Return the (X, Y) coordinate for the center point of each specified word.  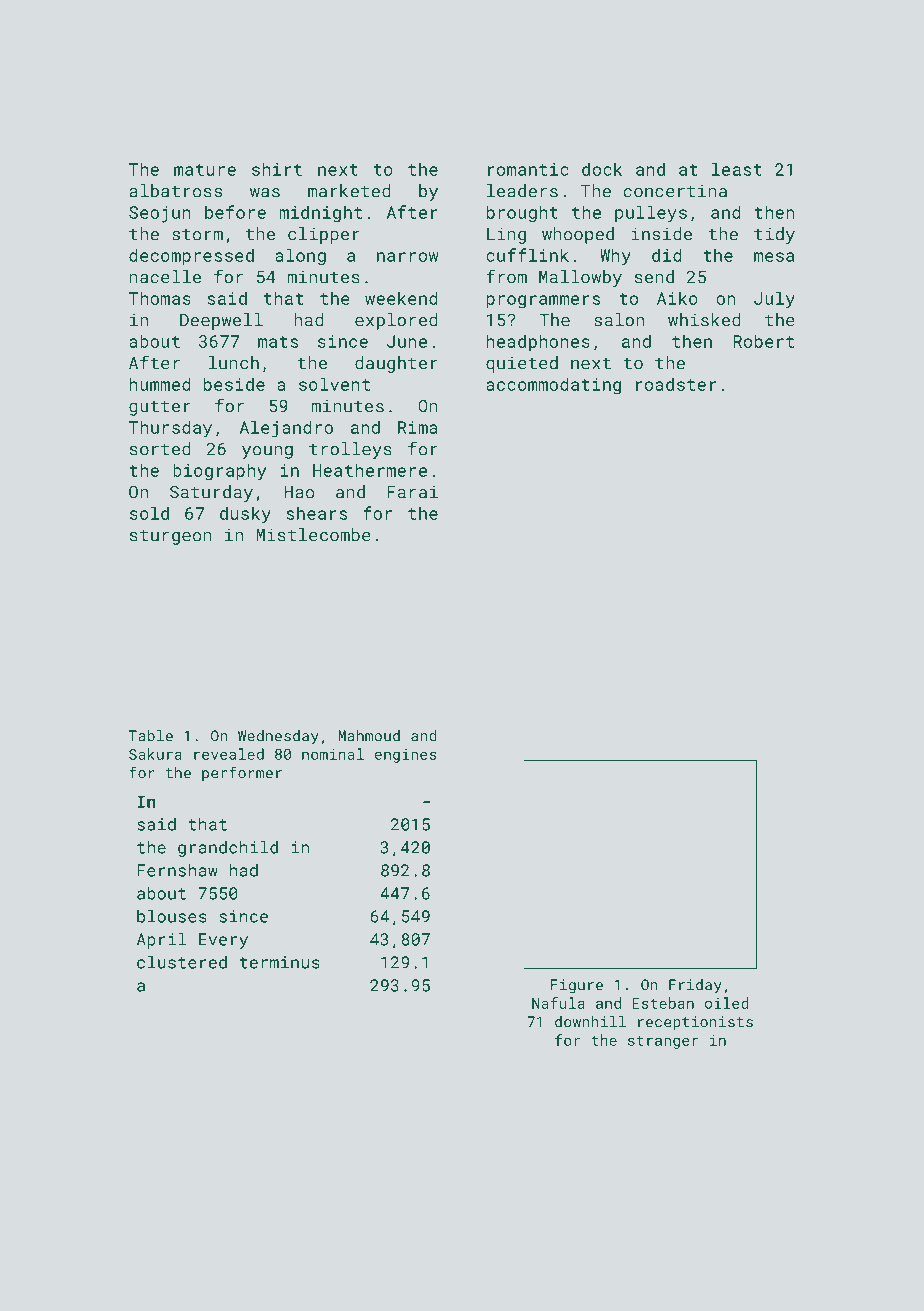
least (737, 169)
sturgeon (171, 537)
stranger (663, 1042)
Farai (412, 492)
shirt (277, 169)
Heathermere (370, 470)
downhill (590, 1022)
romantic (528, 169)
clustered (182, 962)
